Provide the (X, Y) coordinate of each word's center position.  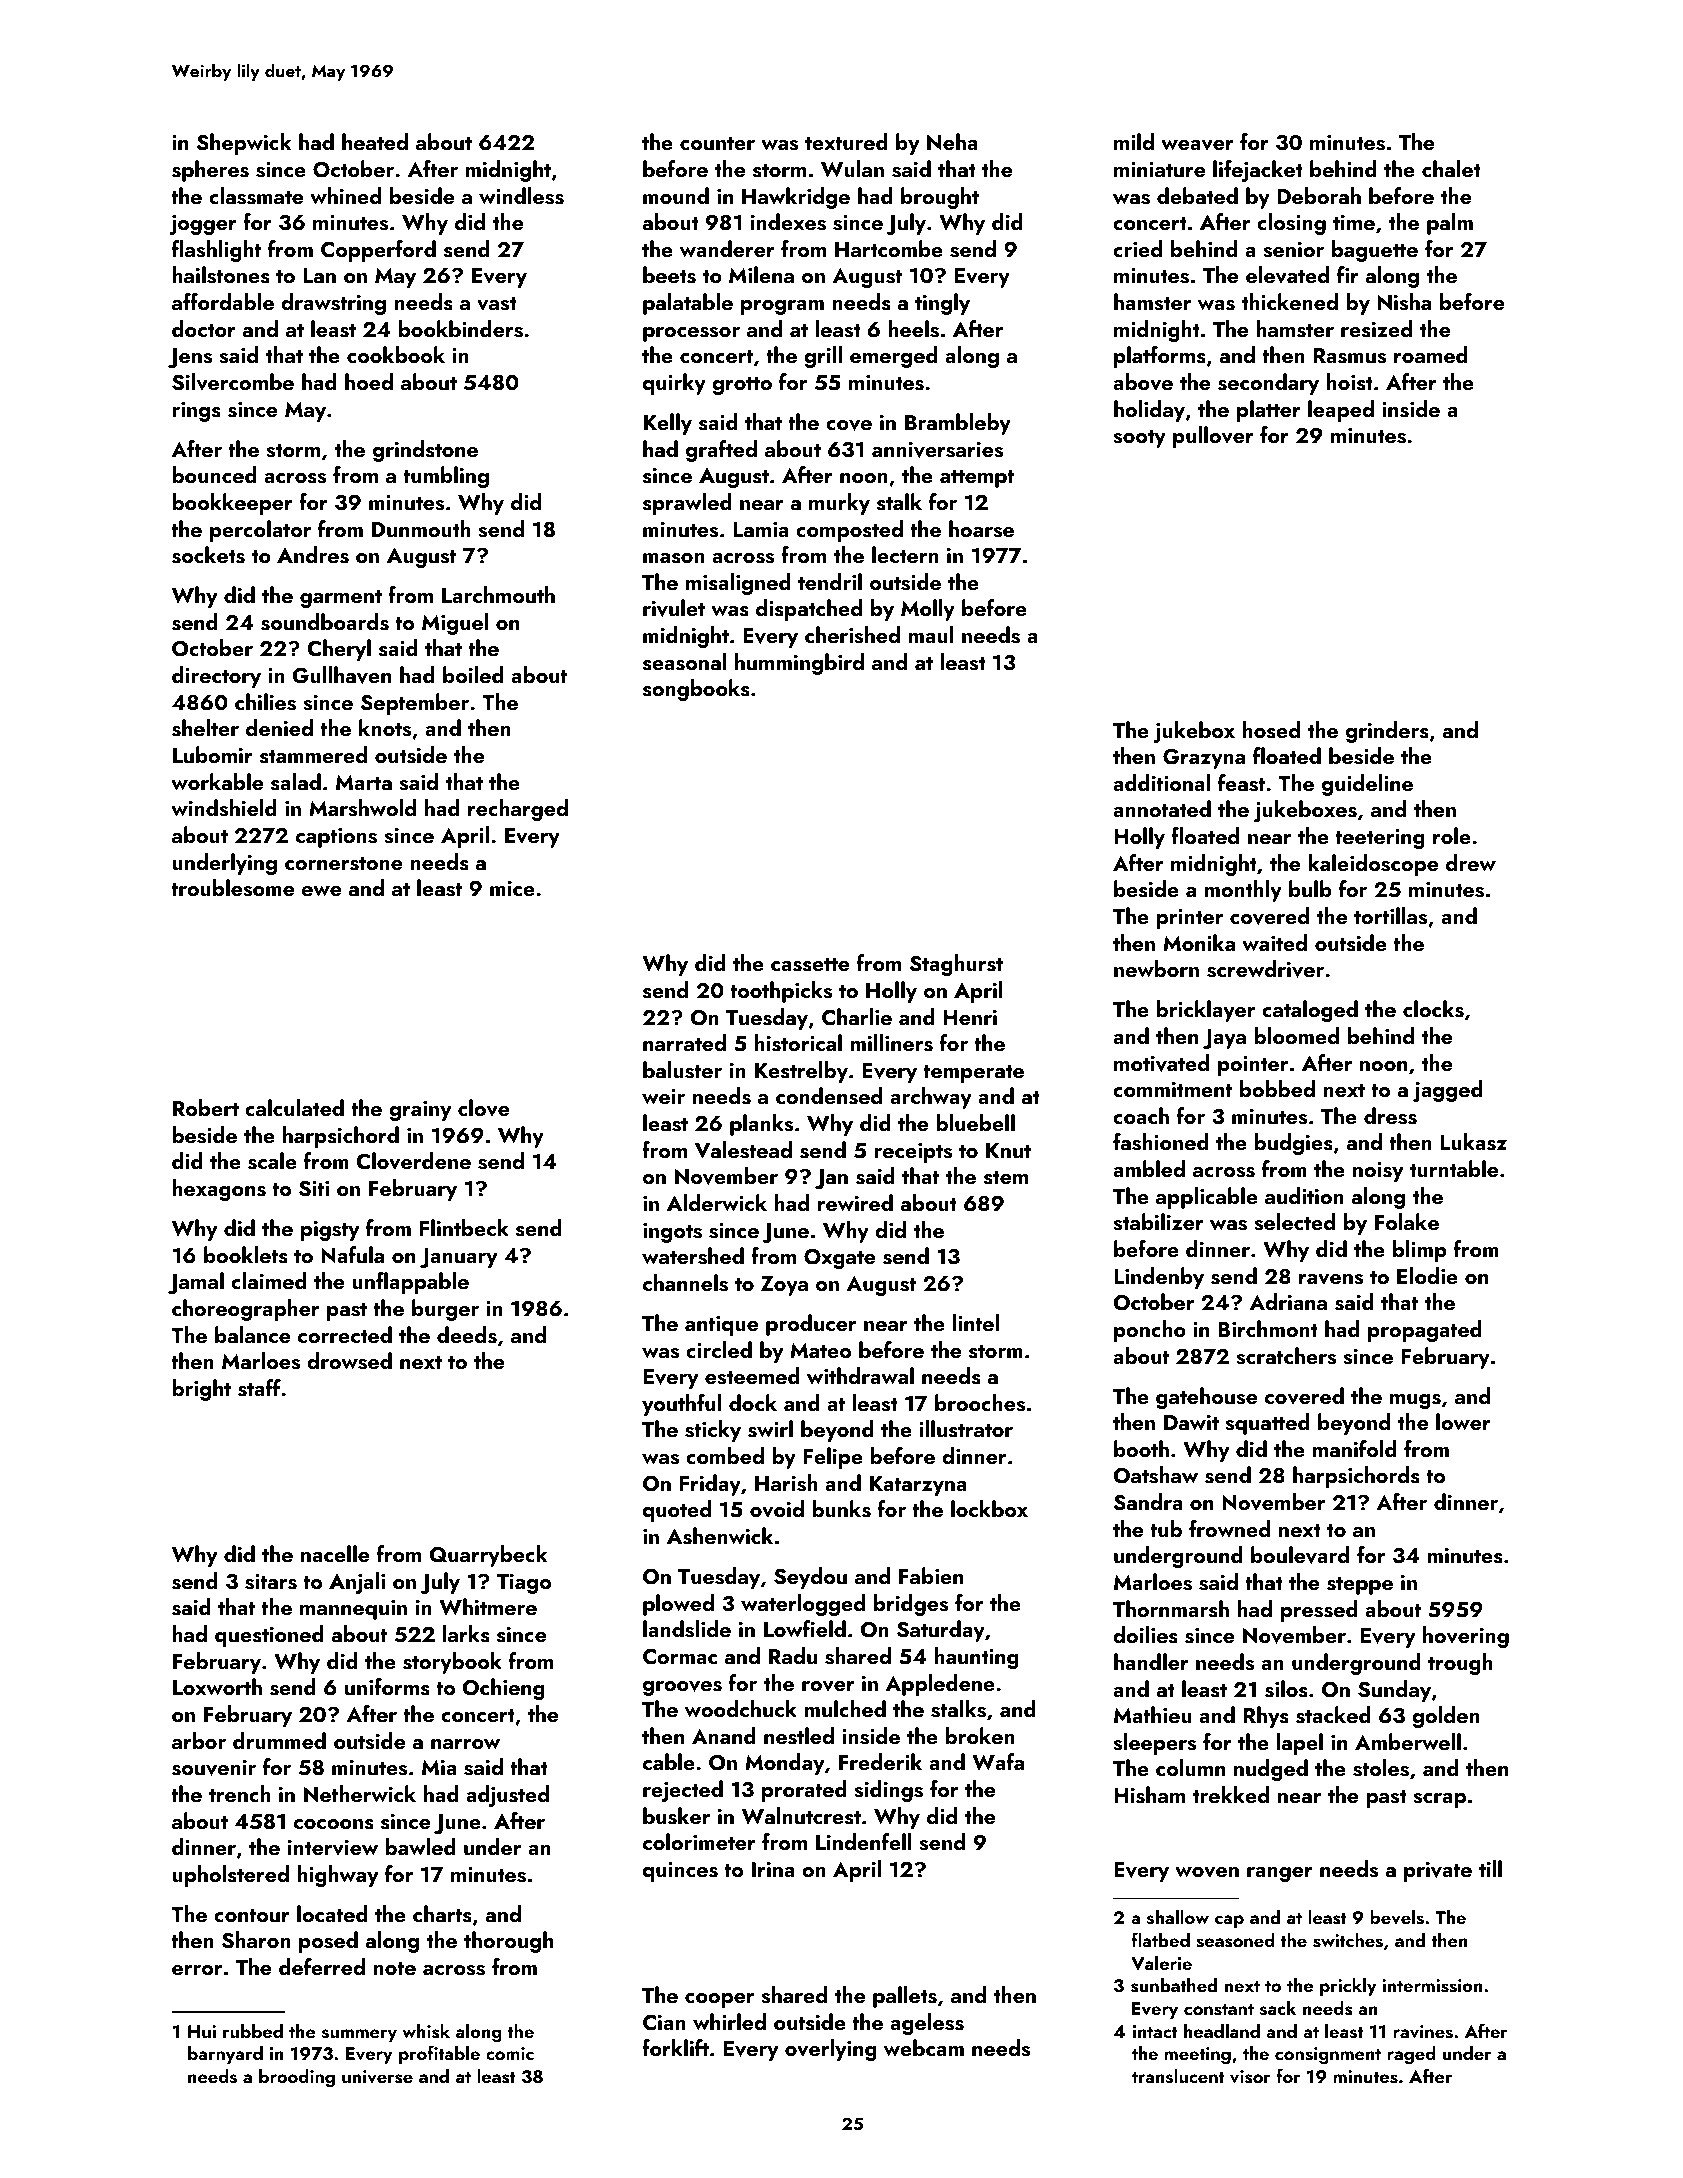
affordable (223, 301)
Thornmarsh (1171, 1609)
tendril (830, 581)
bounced (214, 474)
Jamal (196, 1283)
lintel (975, 1322)
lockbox (989, 1508)
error (197, 1970)
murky (839, 504)
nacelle (335, 1553)
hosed (1271, 730)
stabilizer (1158, 1222)
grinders (1387, 732)
